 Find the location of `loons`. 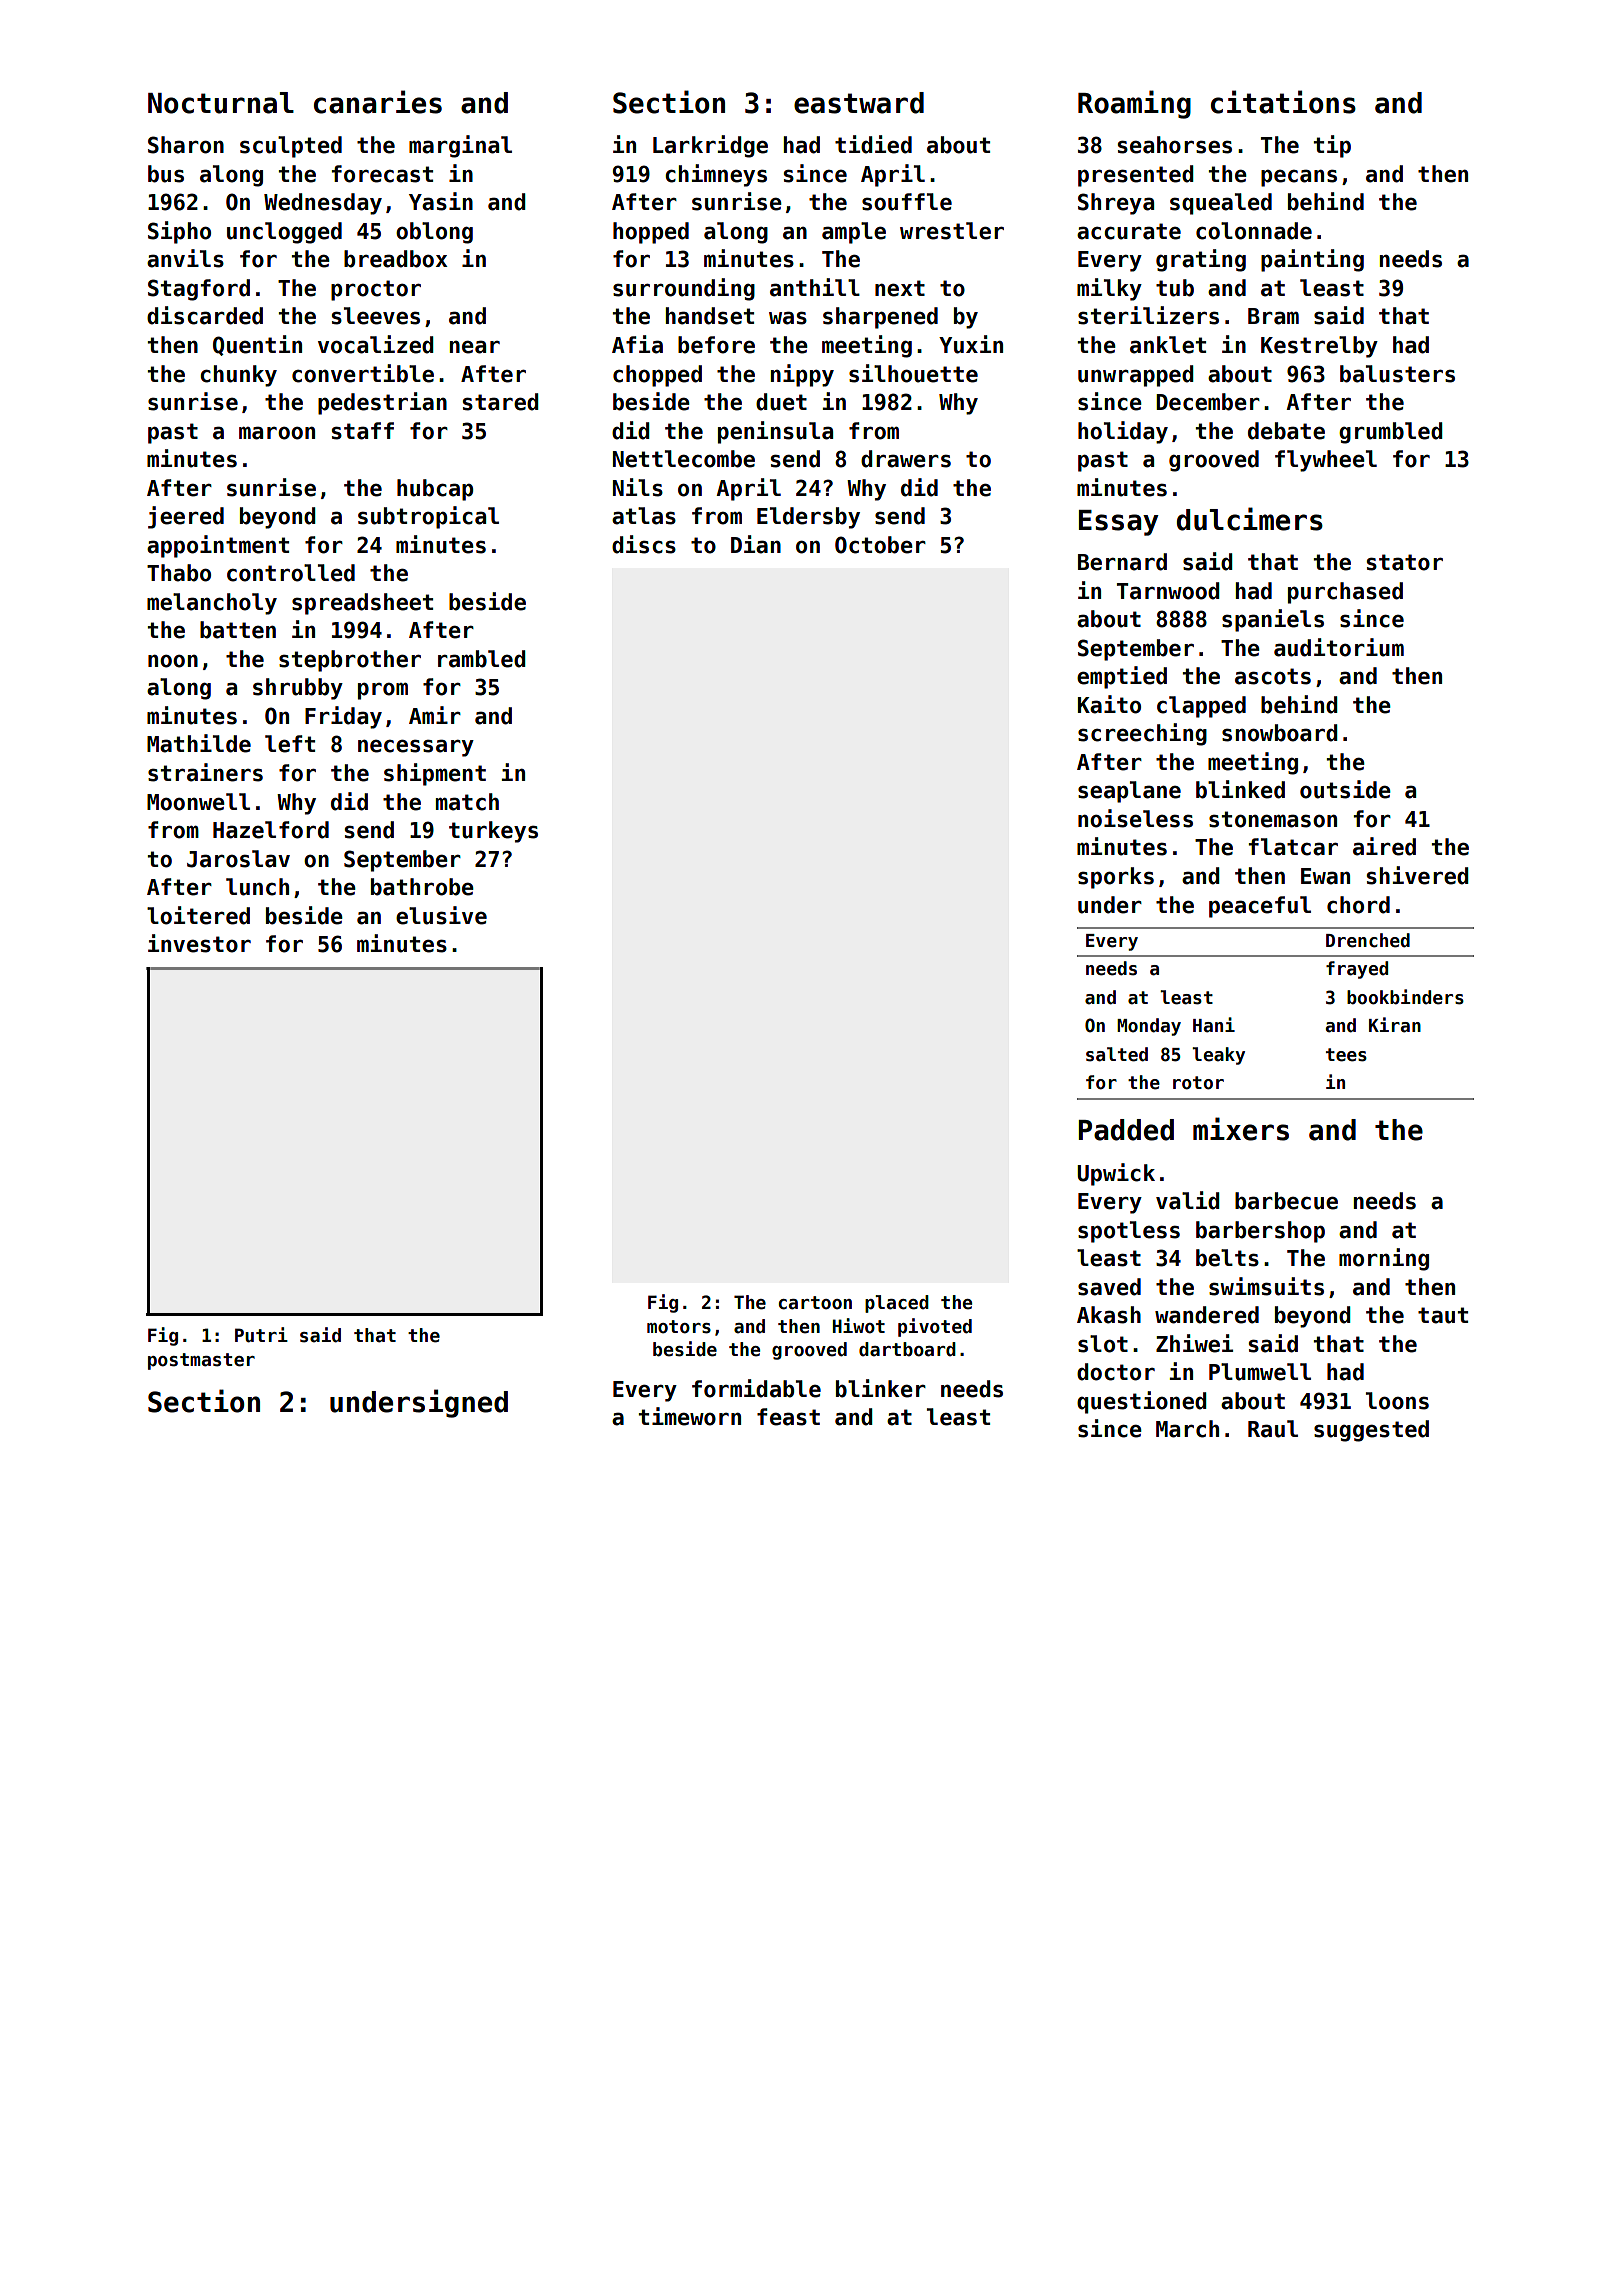

loons is located at coordinates (1397, 1401).
